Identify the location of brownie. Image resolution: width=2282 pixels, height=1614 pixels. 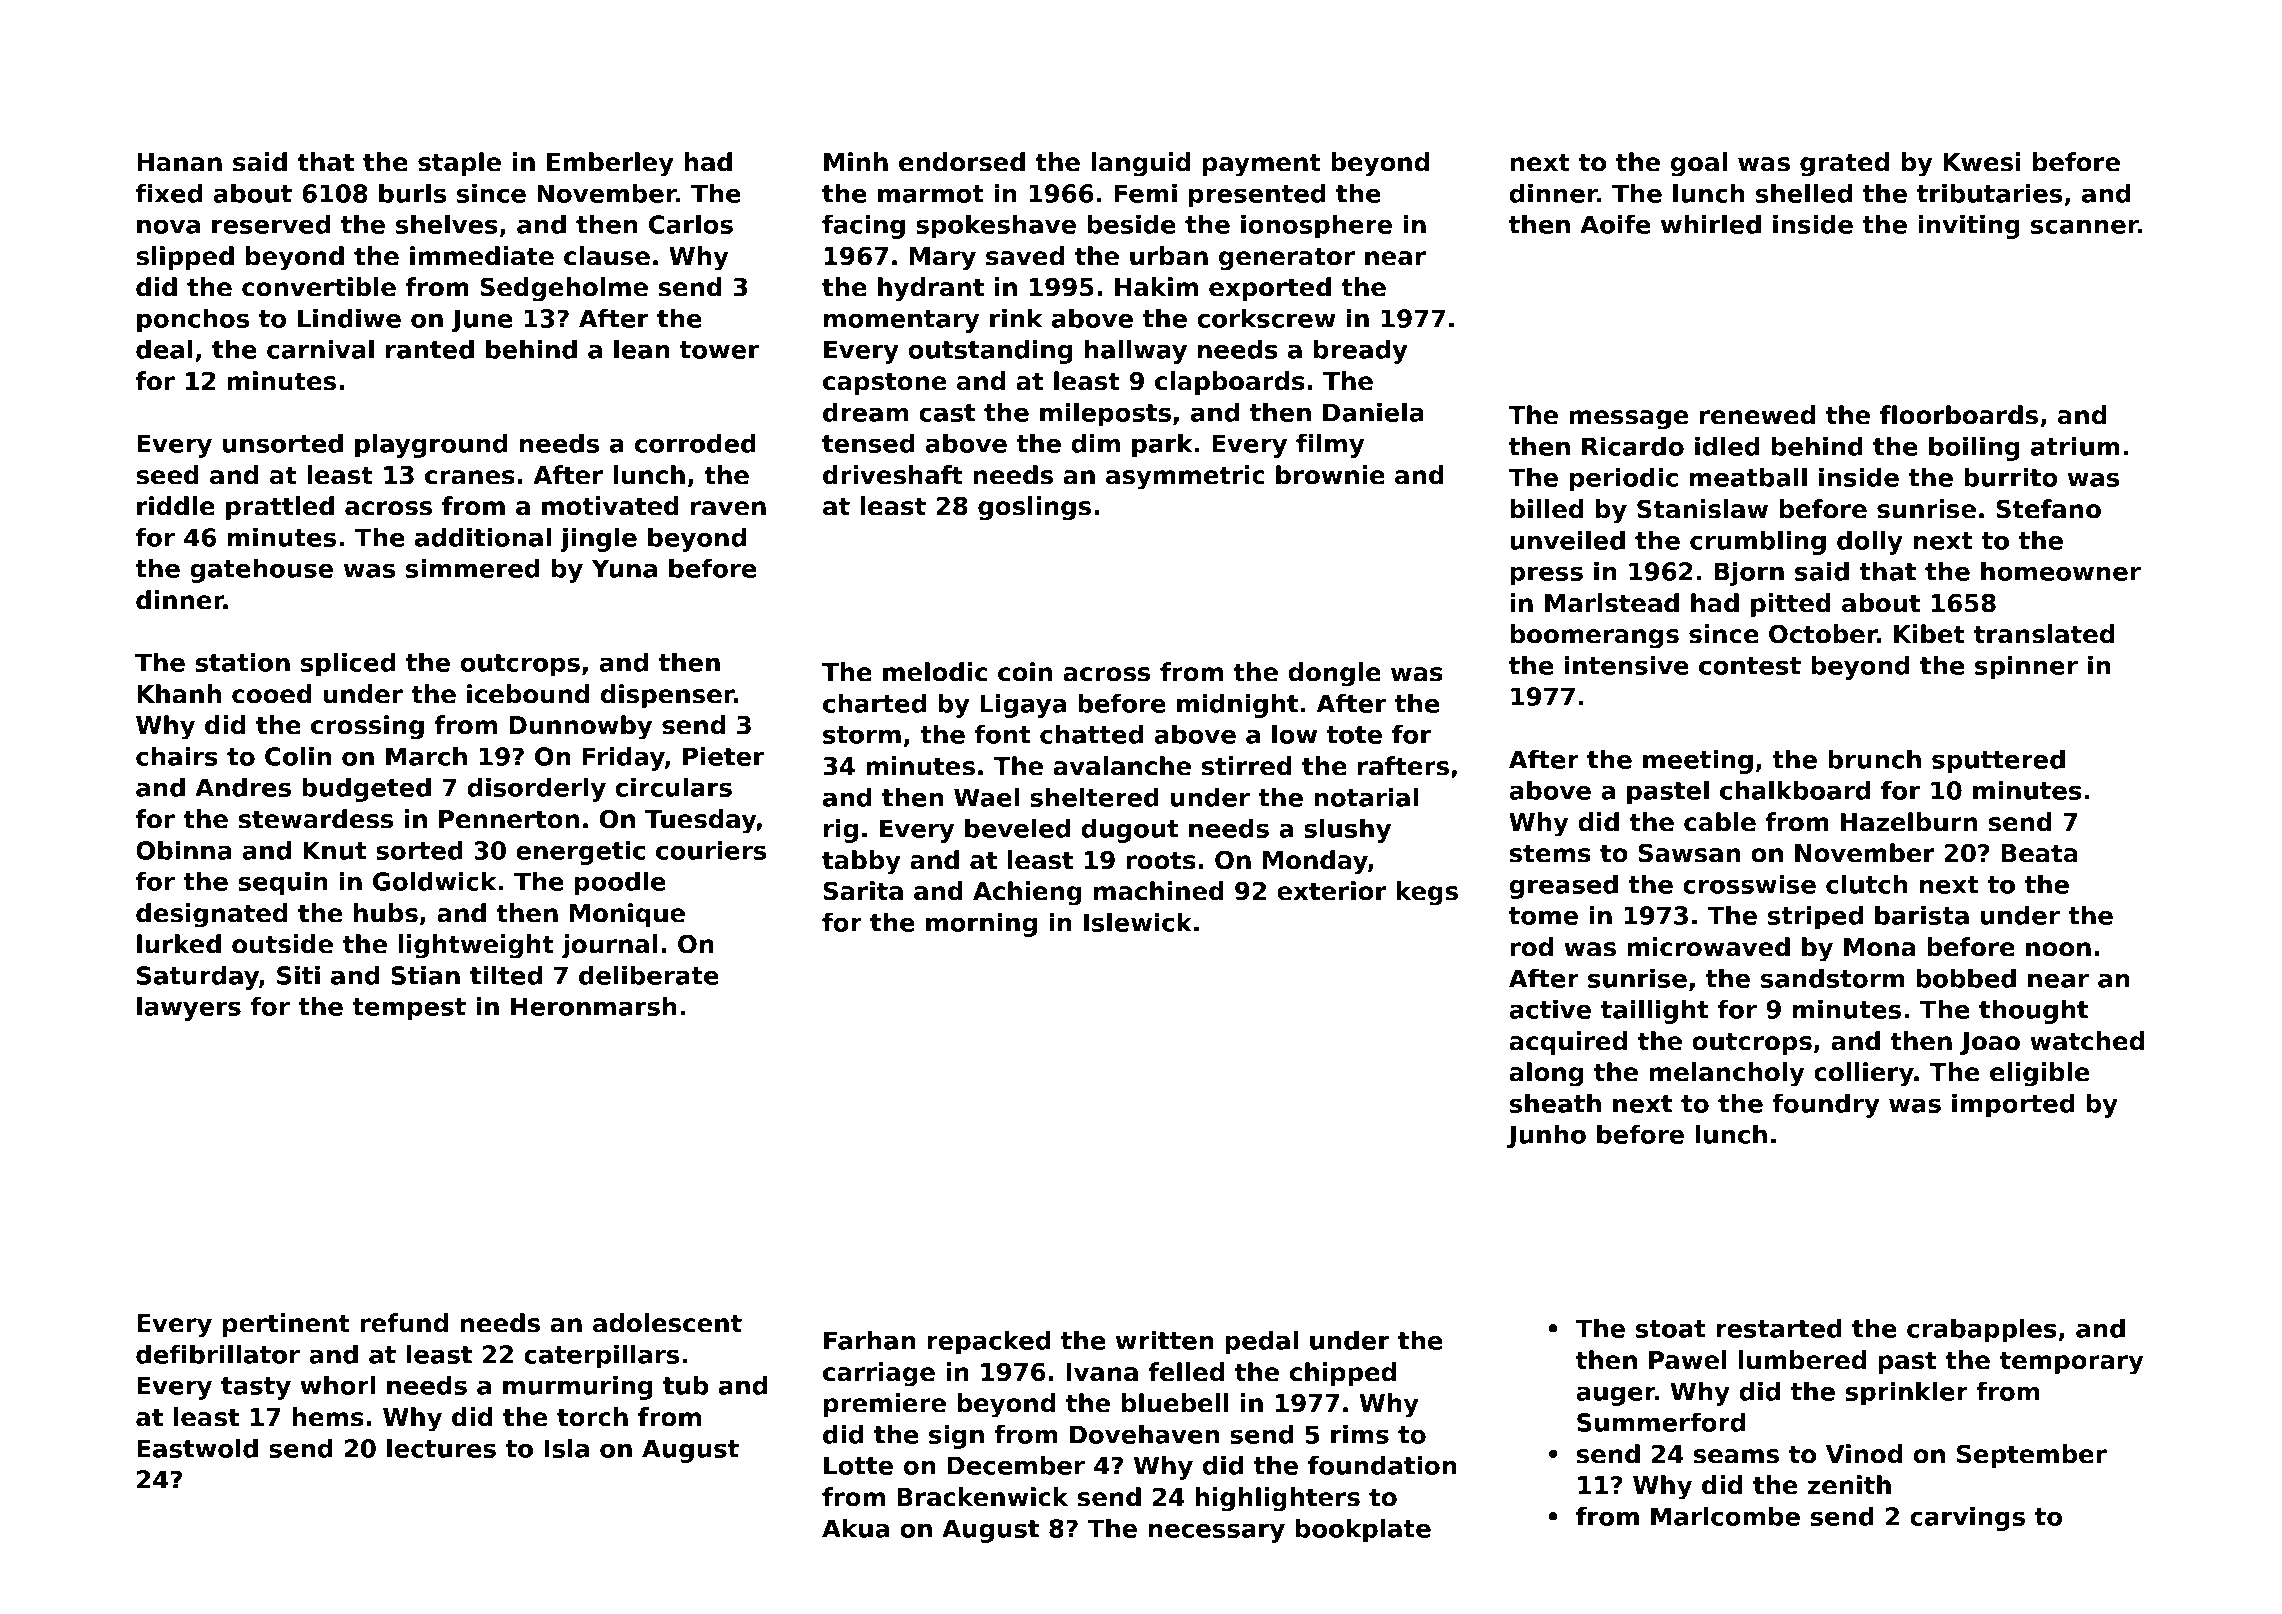
(1330, 475).
